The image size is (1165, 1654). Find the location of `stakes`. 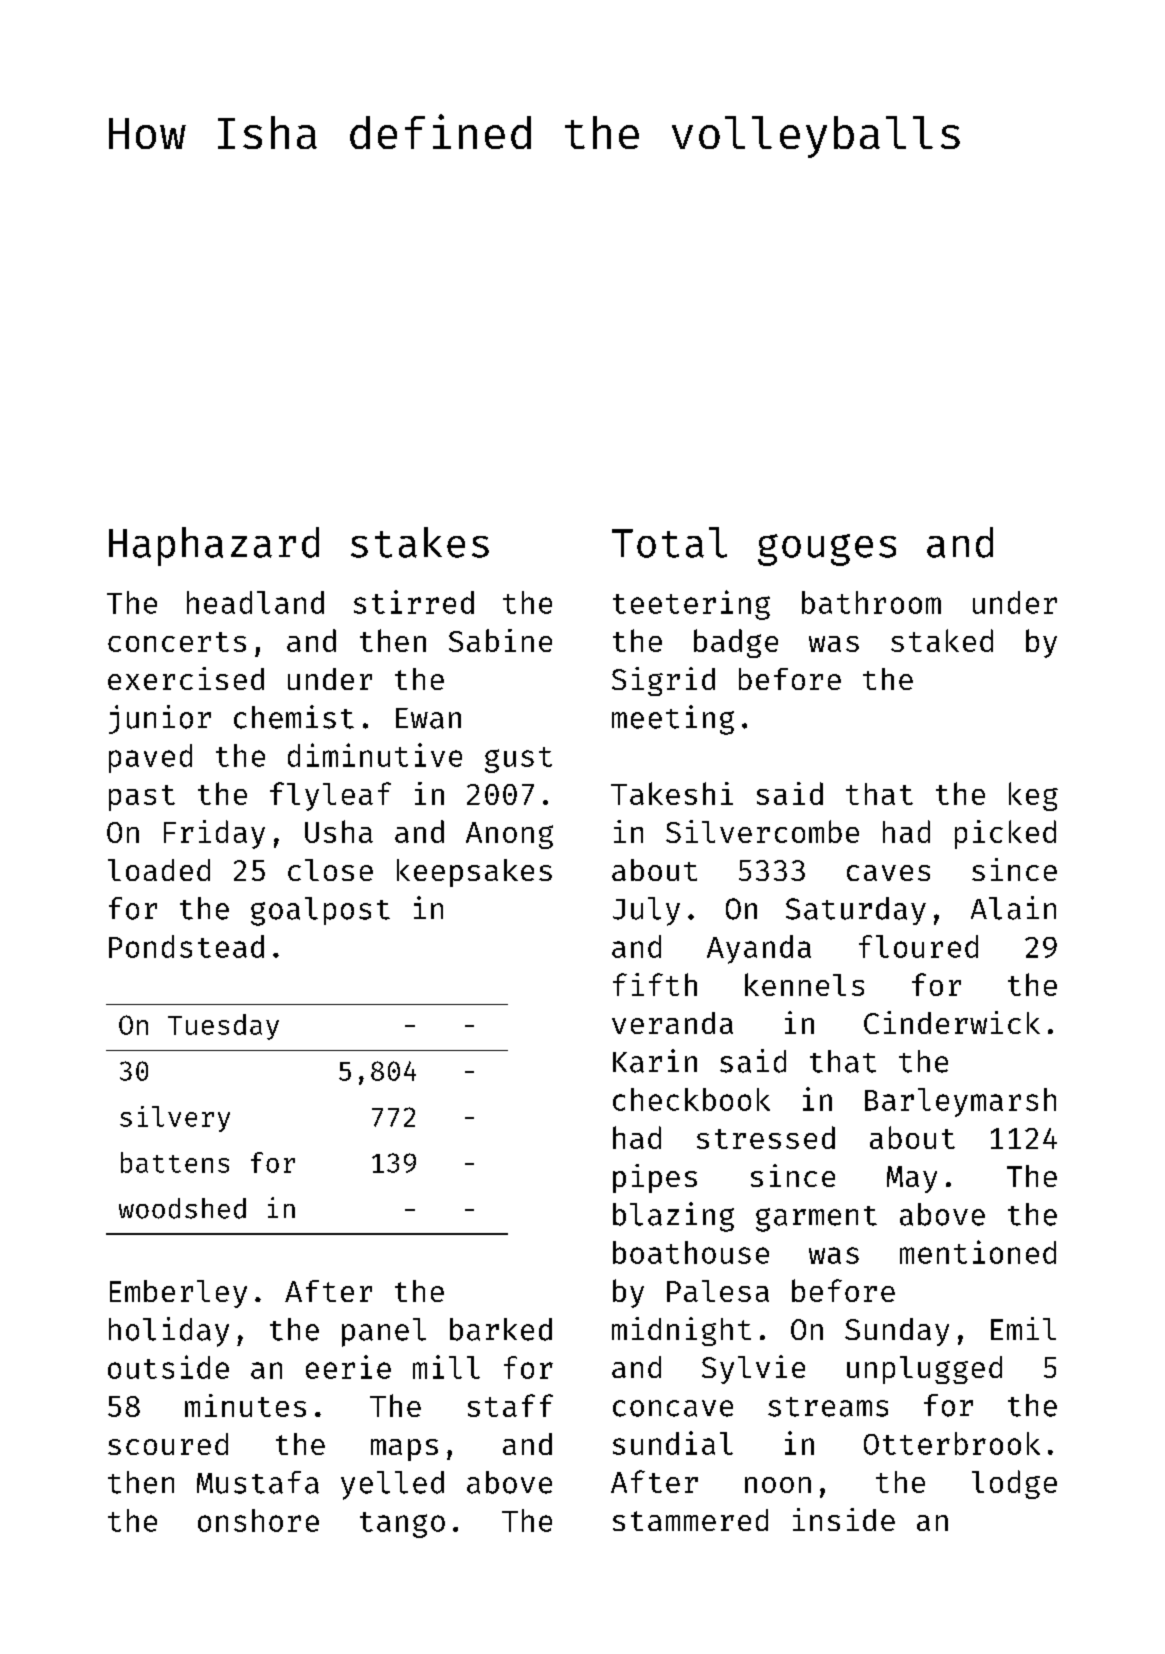

stakes is located at coordinates (420, 542).
